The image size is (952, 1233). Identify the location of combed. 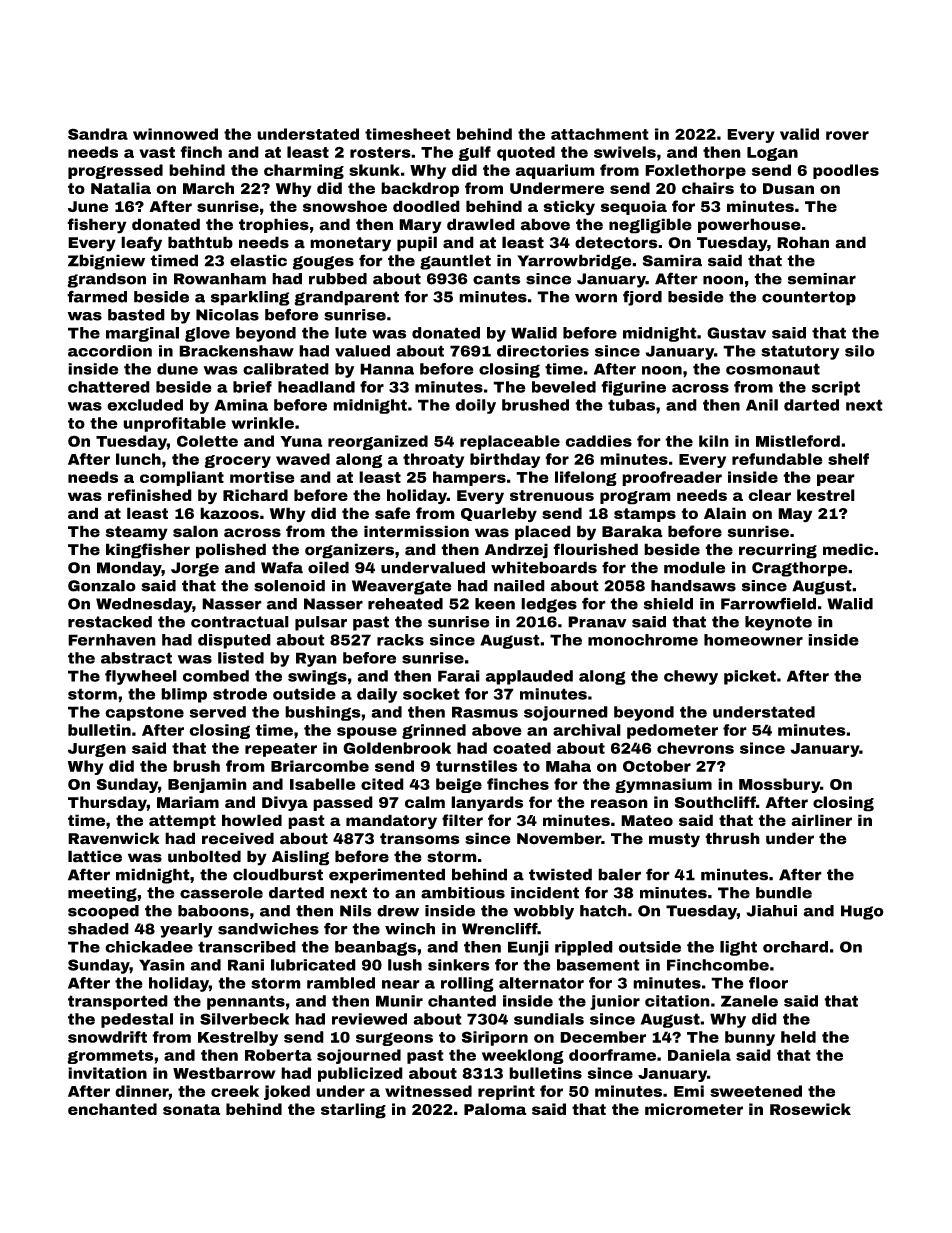
(216, 676).
